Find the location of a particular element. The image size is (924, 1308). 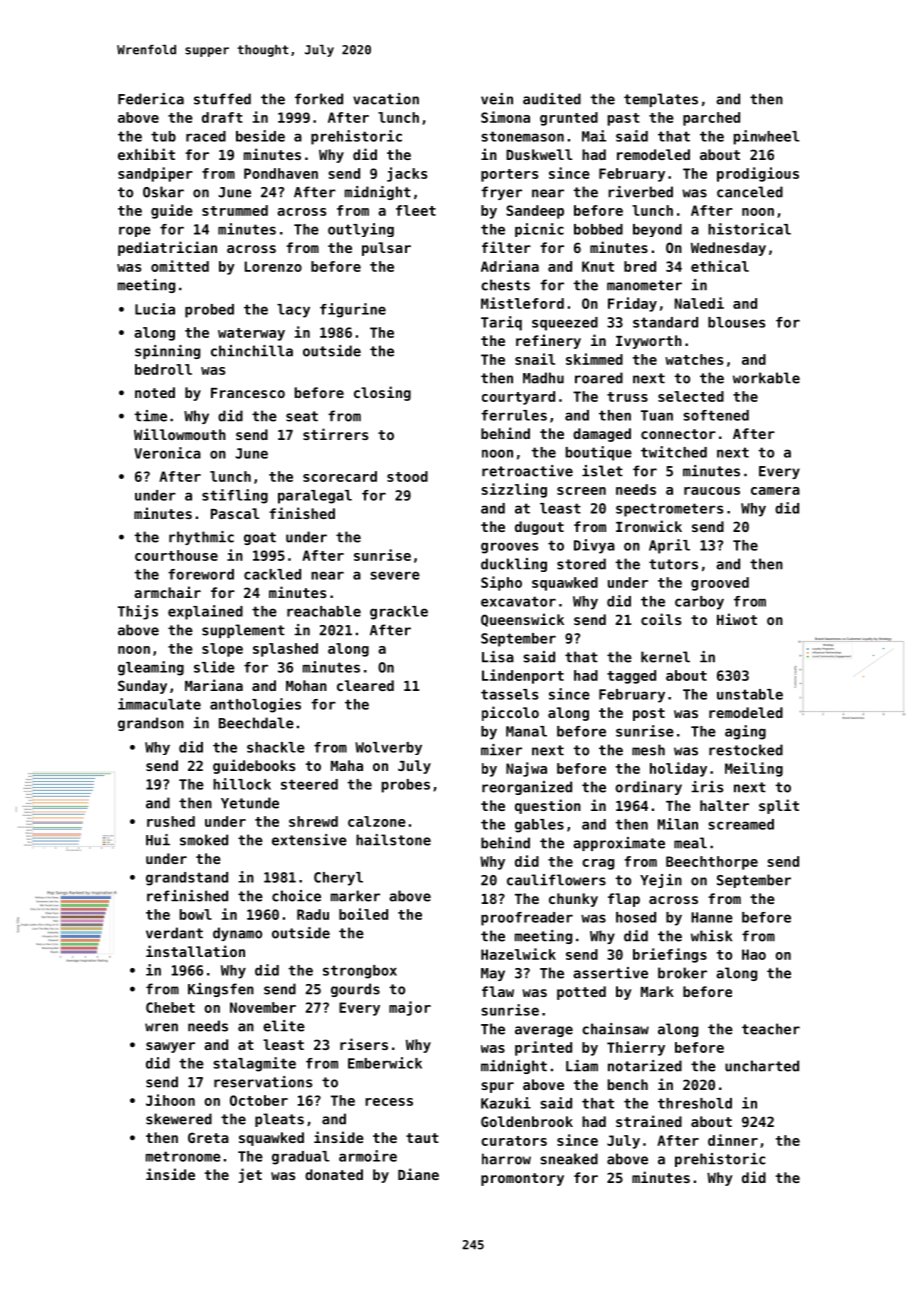

Jihoon is located at coordinates (170, 1100).
